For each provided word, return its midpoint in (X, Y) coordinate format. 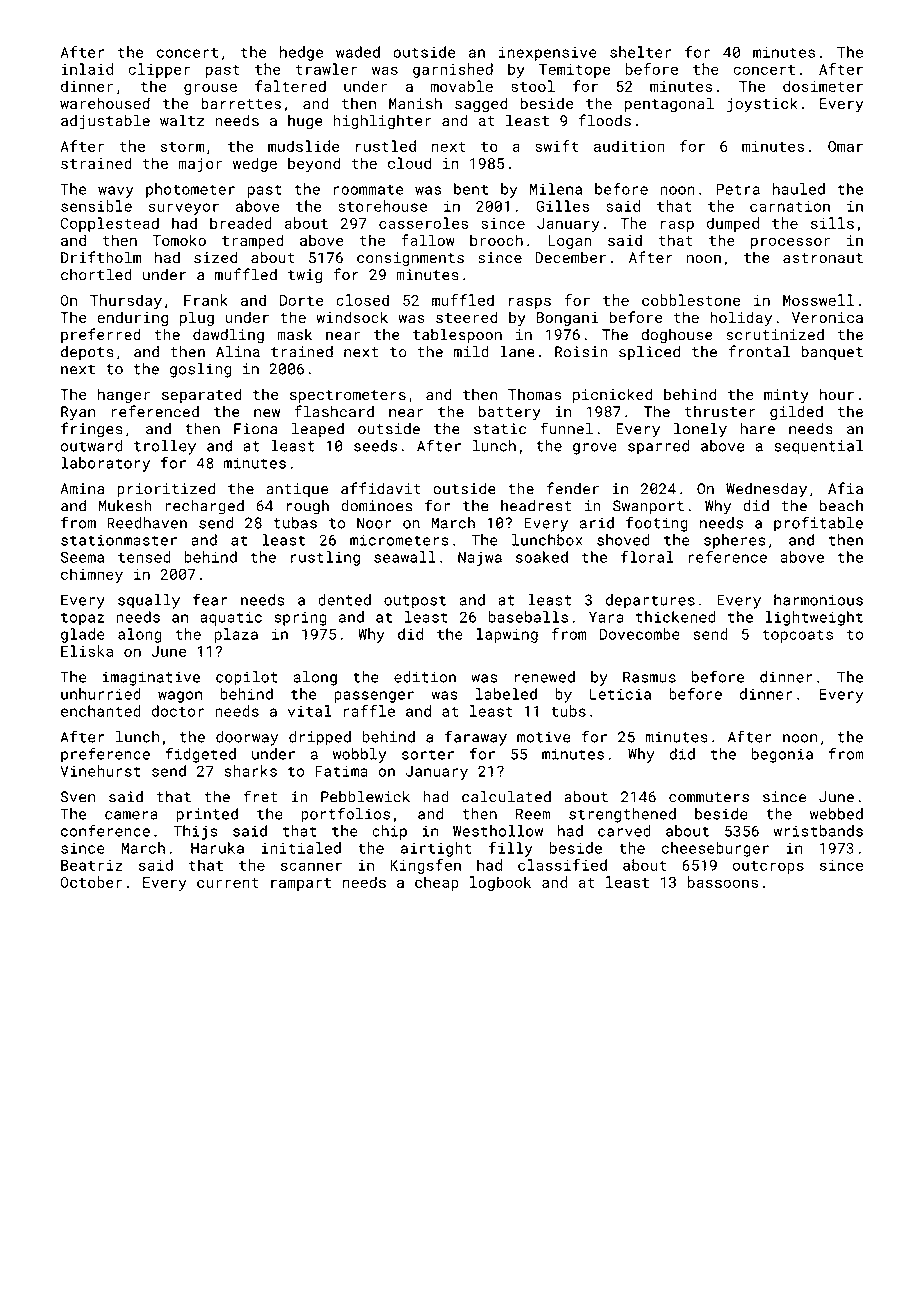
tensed (144, 557)
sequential (818, 447)
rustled (386, 146)
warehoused (105, 103)
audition (629, 146)
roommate (368, 189)
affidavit (381, 488)
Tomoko (179, 240)
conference (105, 831)
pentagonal (669, 104)
